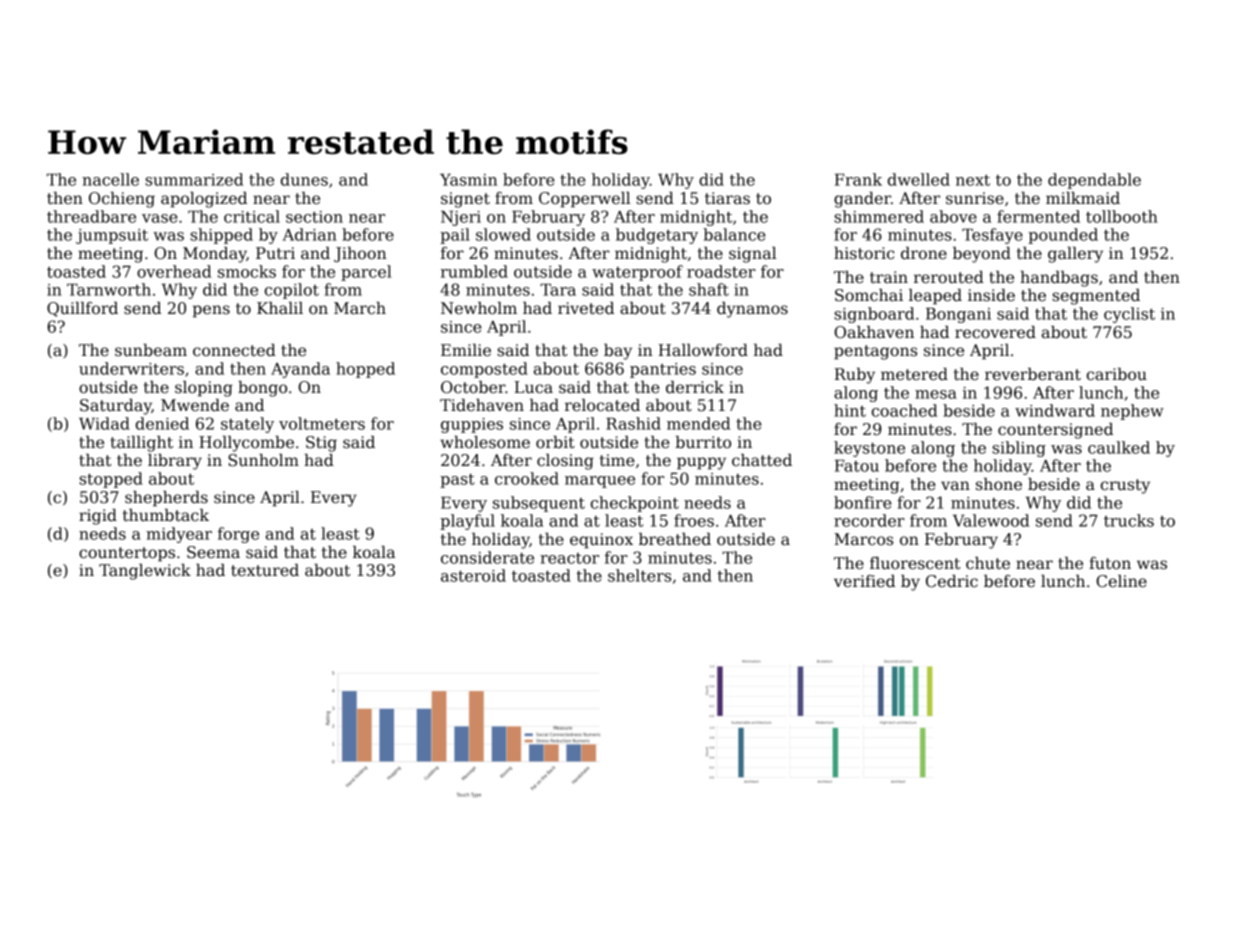  I want to click on Newholm, so click(479, 308).
